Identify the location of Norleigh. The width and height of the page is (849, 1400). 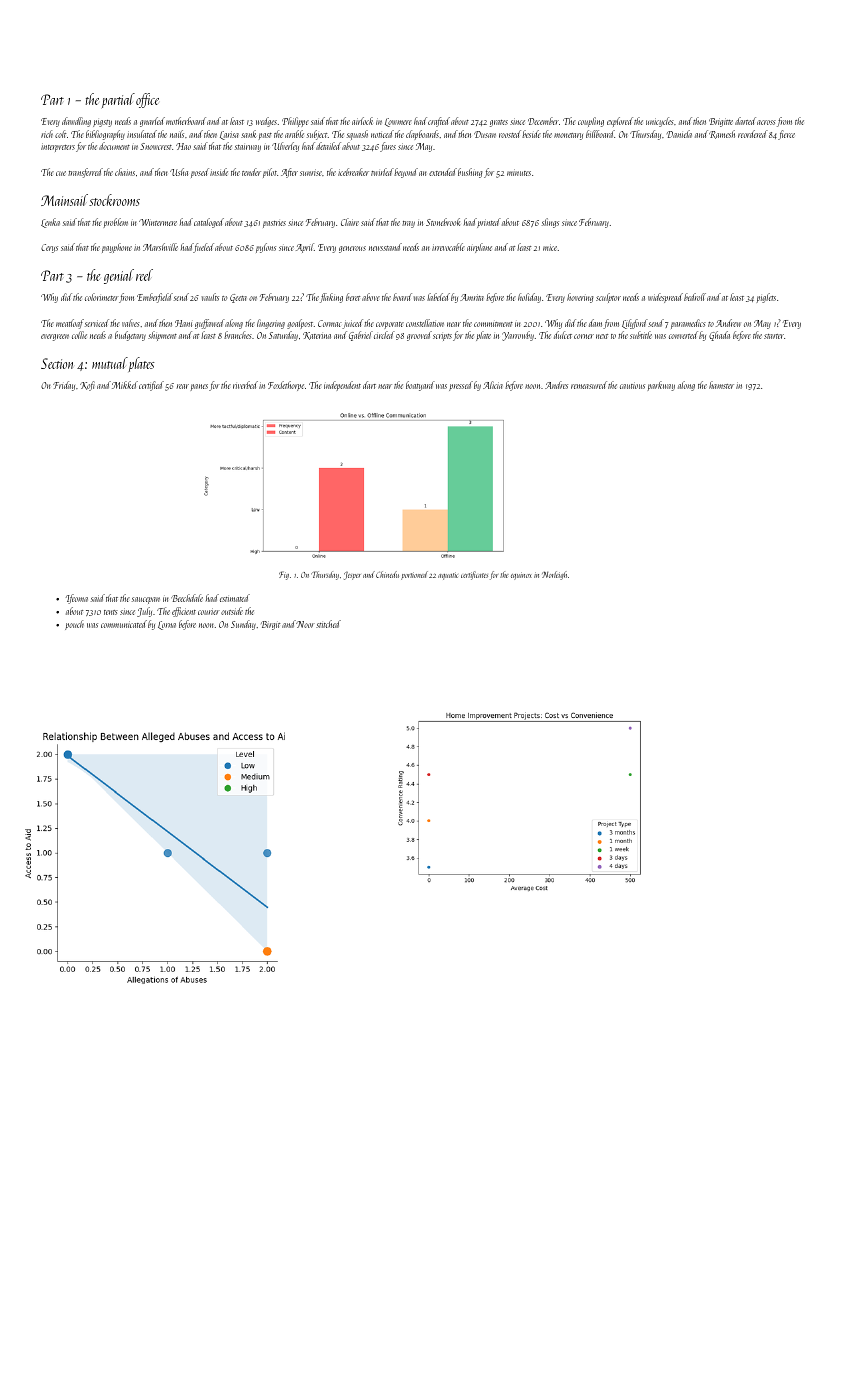
(554, 575).
